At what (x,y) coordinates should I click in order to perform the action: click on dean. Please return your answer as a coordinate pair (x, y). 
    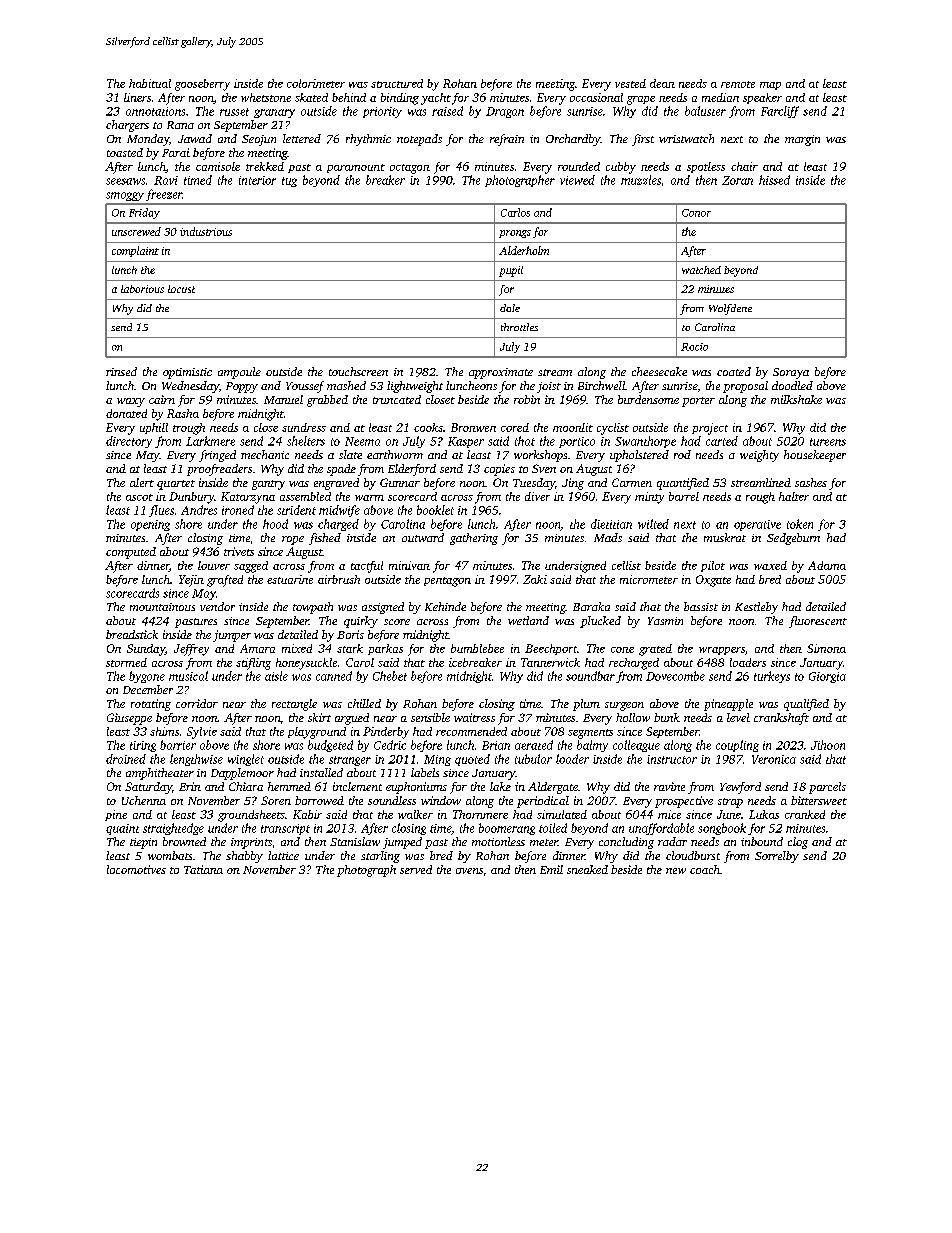
    Looking at the image, I should click on (662, 83).
